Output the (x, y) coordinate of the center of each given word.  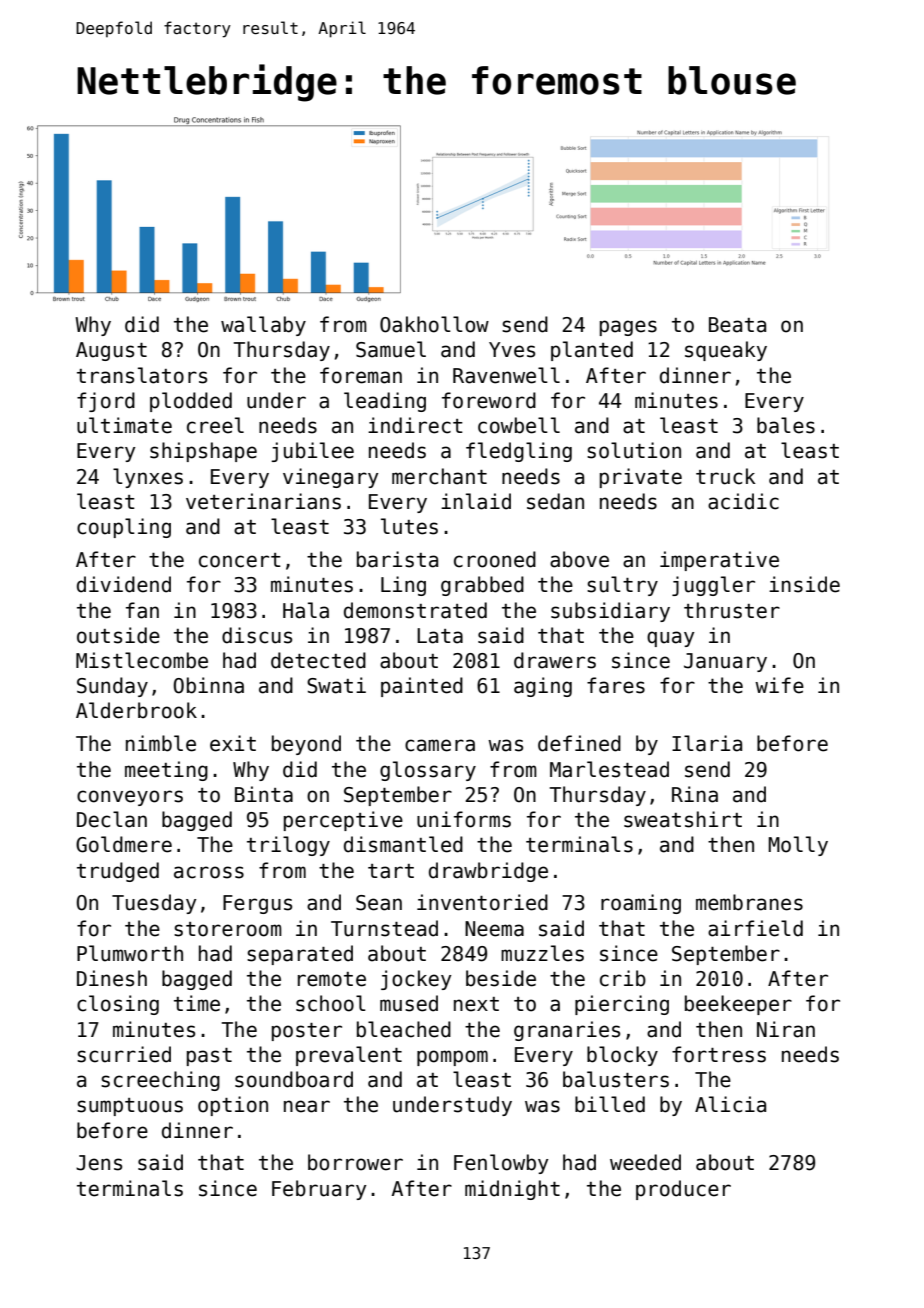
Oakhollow (434, 324)
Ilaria (707, 743)
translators (142, 375)
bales (786, 425)
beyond (306, 745)
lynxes (148, 478)
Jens (99, 1163)
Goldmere (124, 844)
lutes (409, 526)
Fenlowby (501, 1164)
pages (628, 328)
